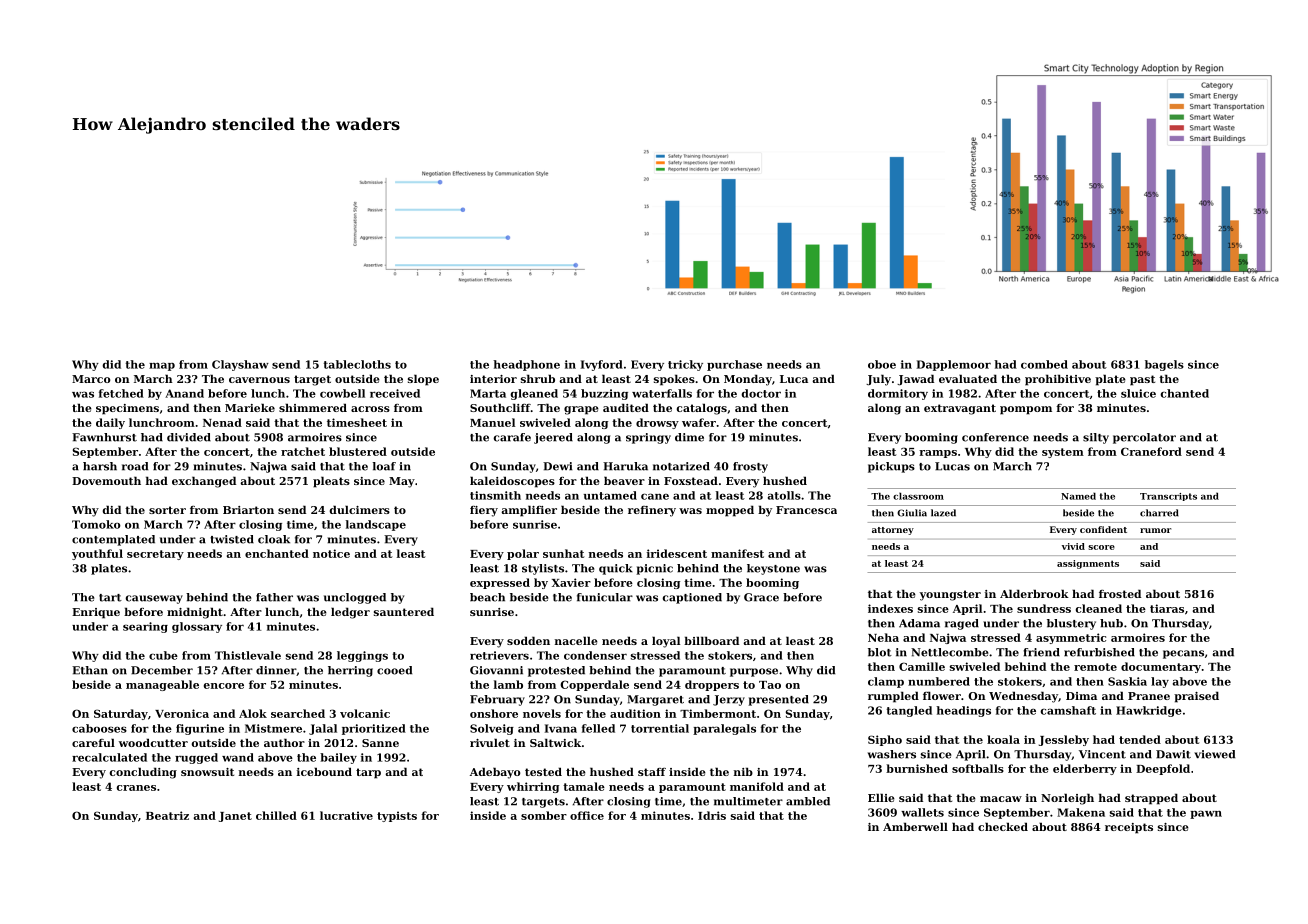 The image size is (1308, 924). I want to click on map, so click(162, 366).
